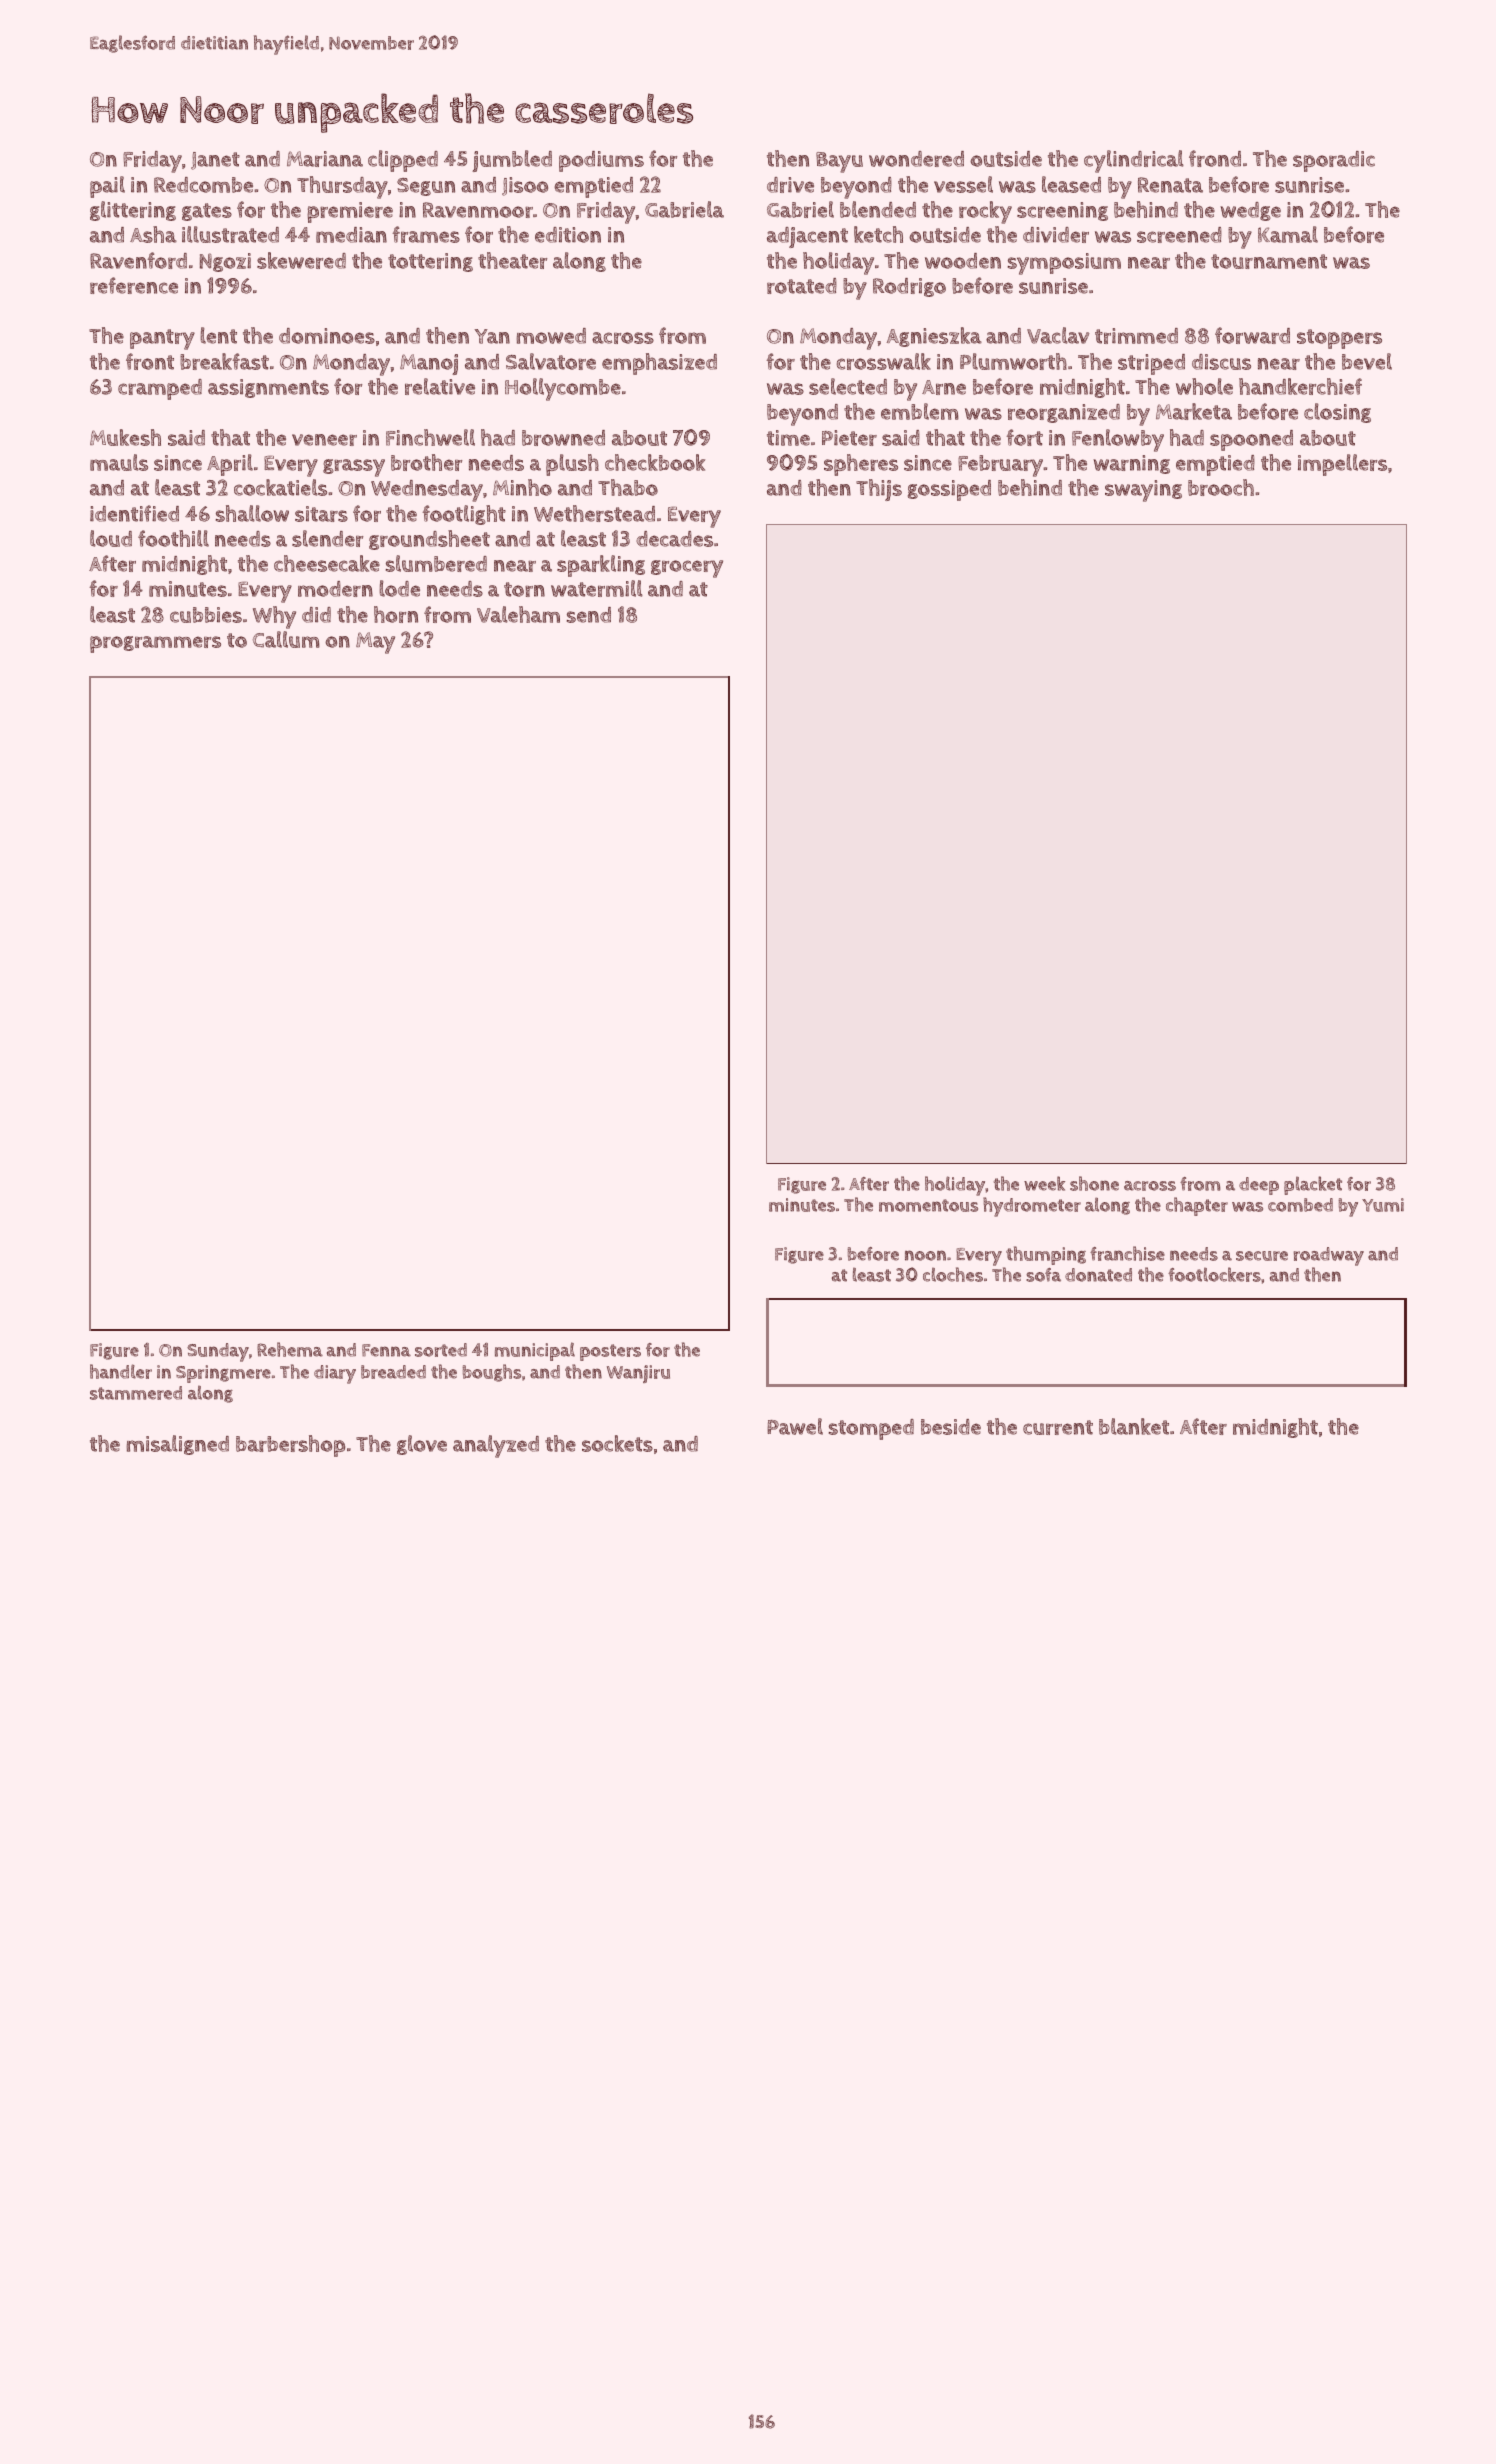 The height and width of the page is (2464, 1496). What do you see at coordinates (674, 539) in the page?
I see `decades` at bounding box center [674, 539].
